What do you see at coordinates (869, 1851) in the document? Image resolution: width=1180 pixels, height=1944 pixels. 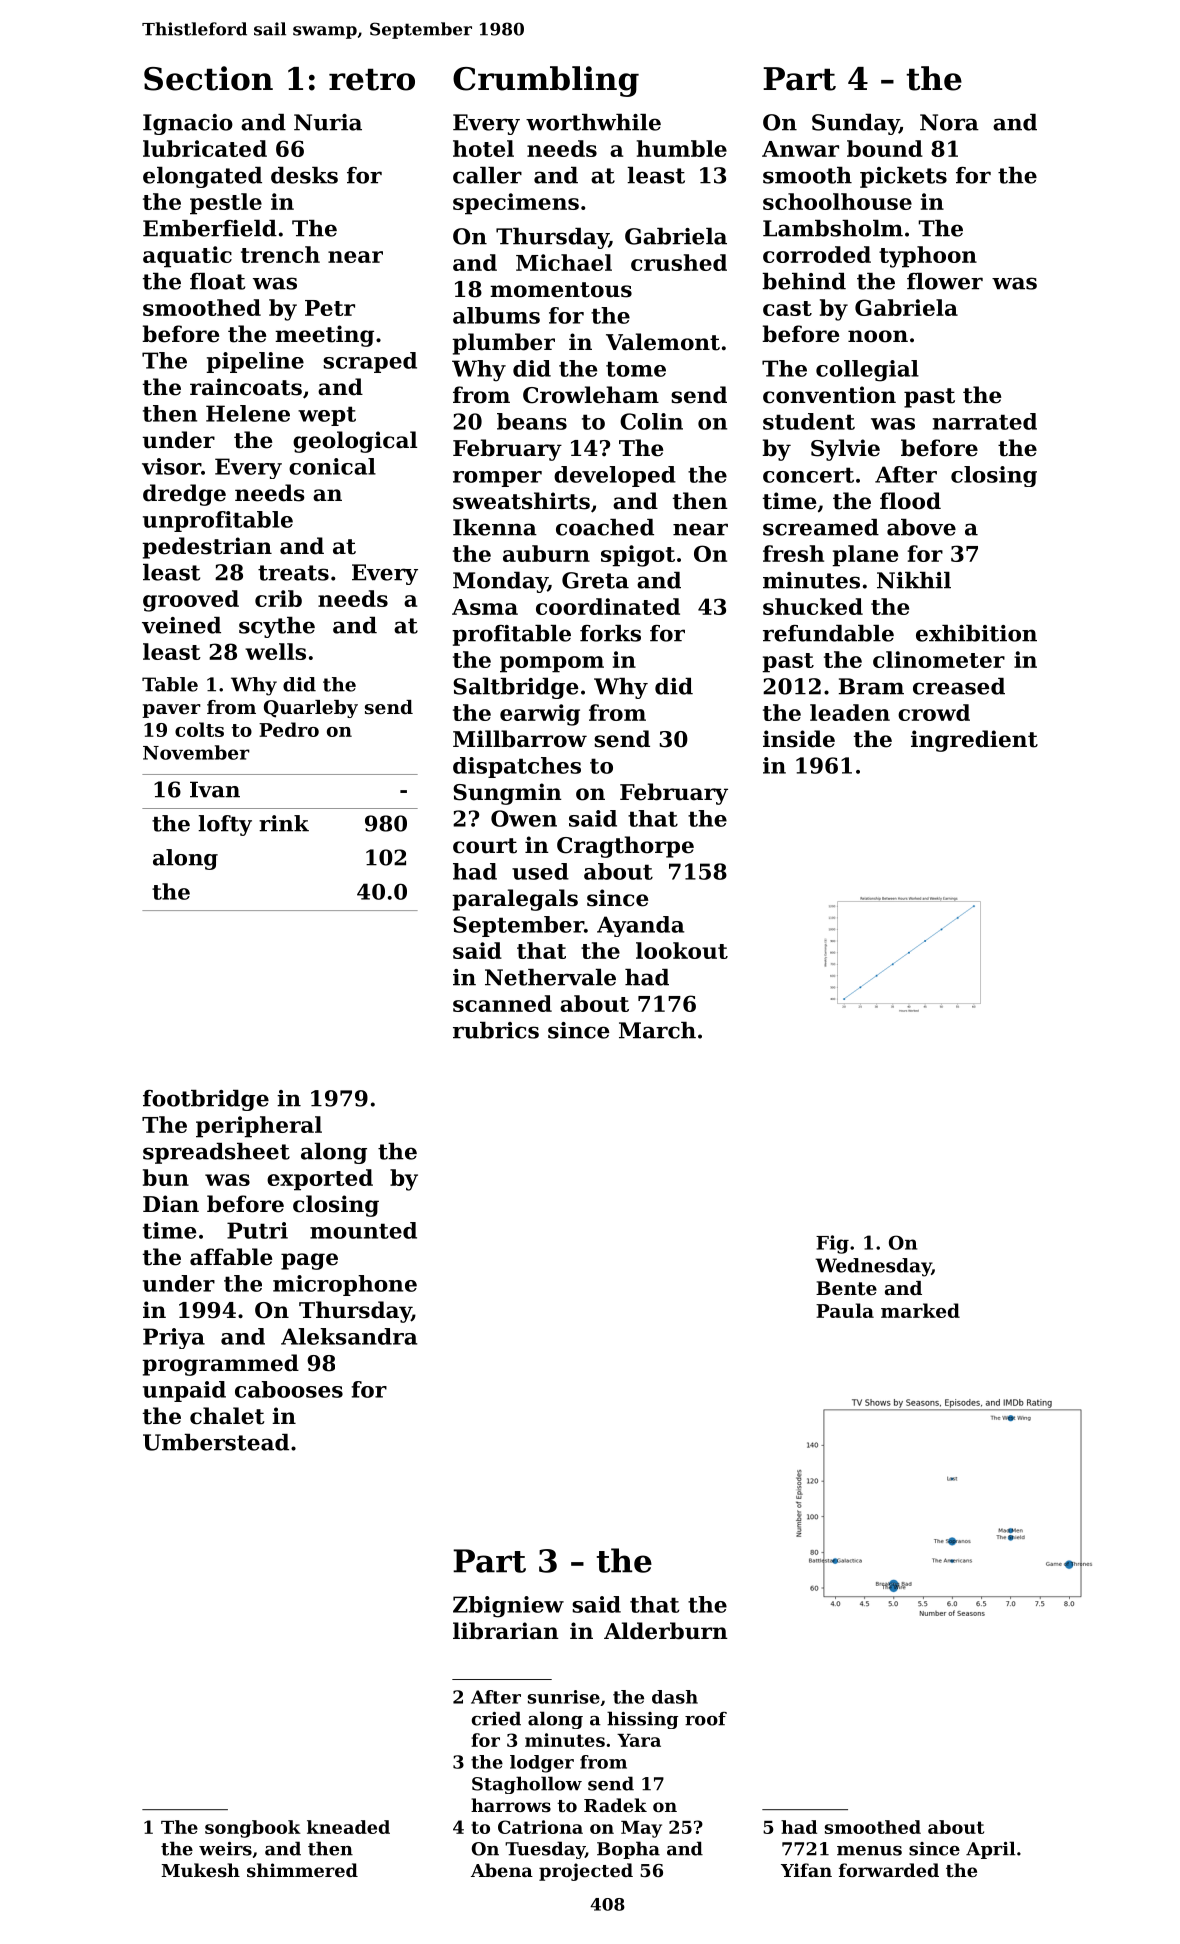 I see `menus` at bounding box center [869, 1851].
